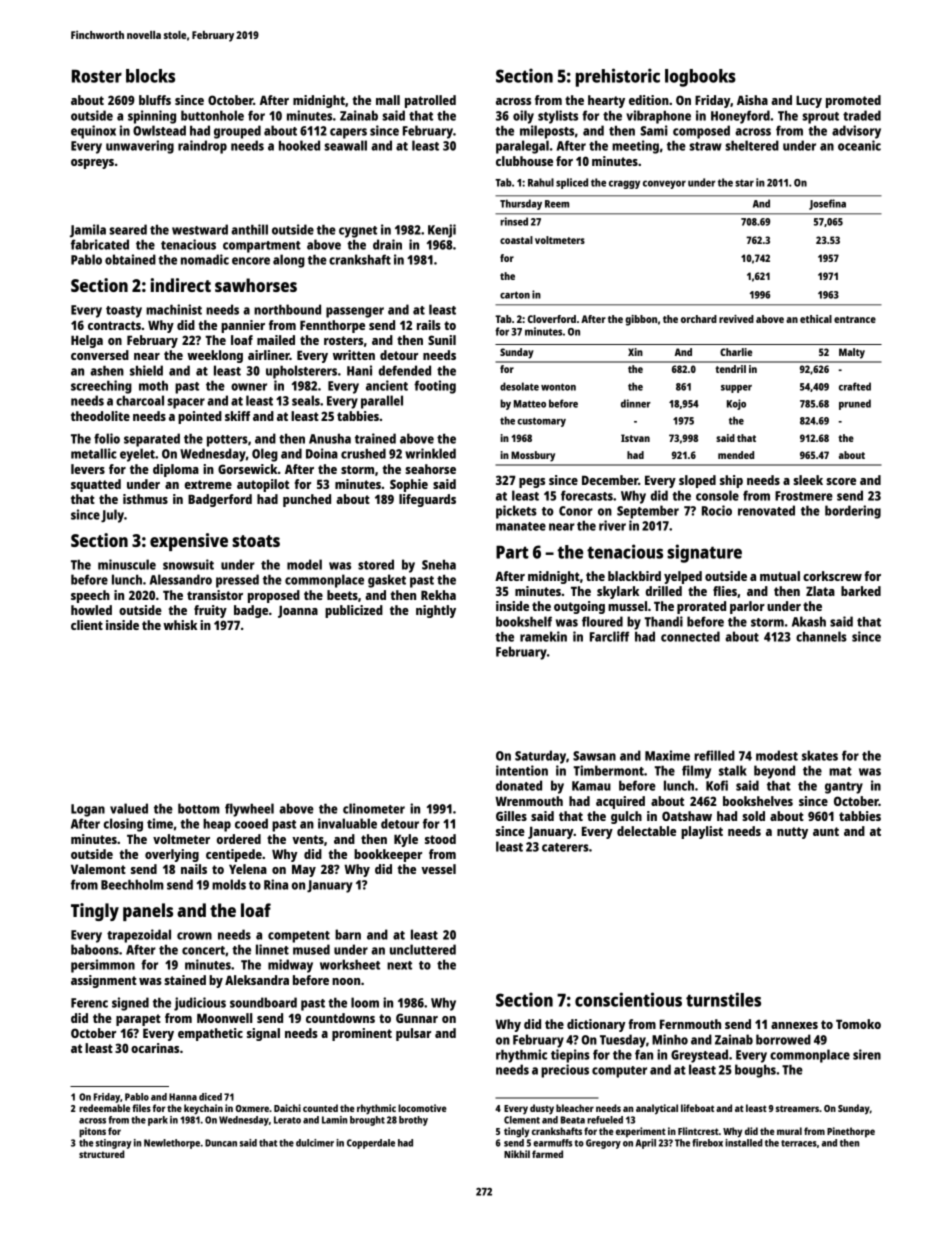  What do you see at coordinates (88, 469) in the screenshot?
I see `levers` at bounding box center [88, 469].
